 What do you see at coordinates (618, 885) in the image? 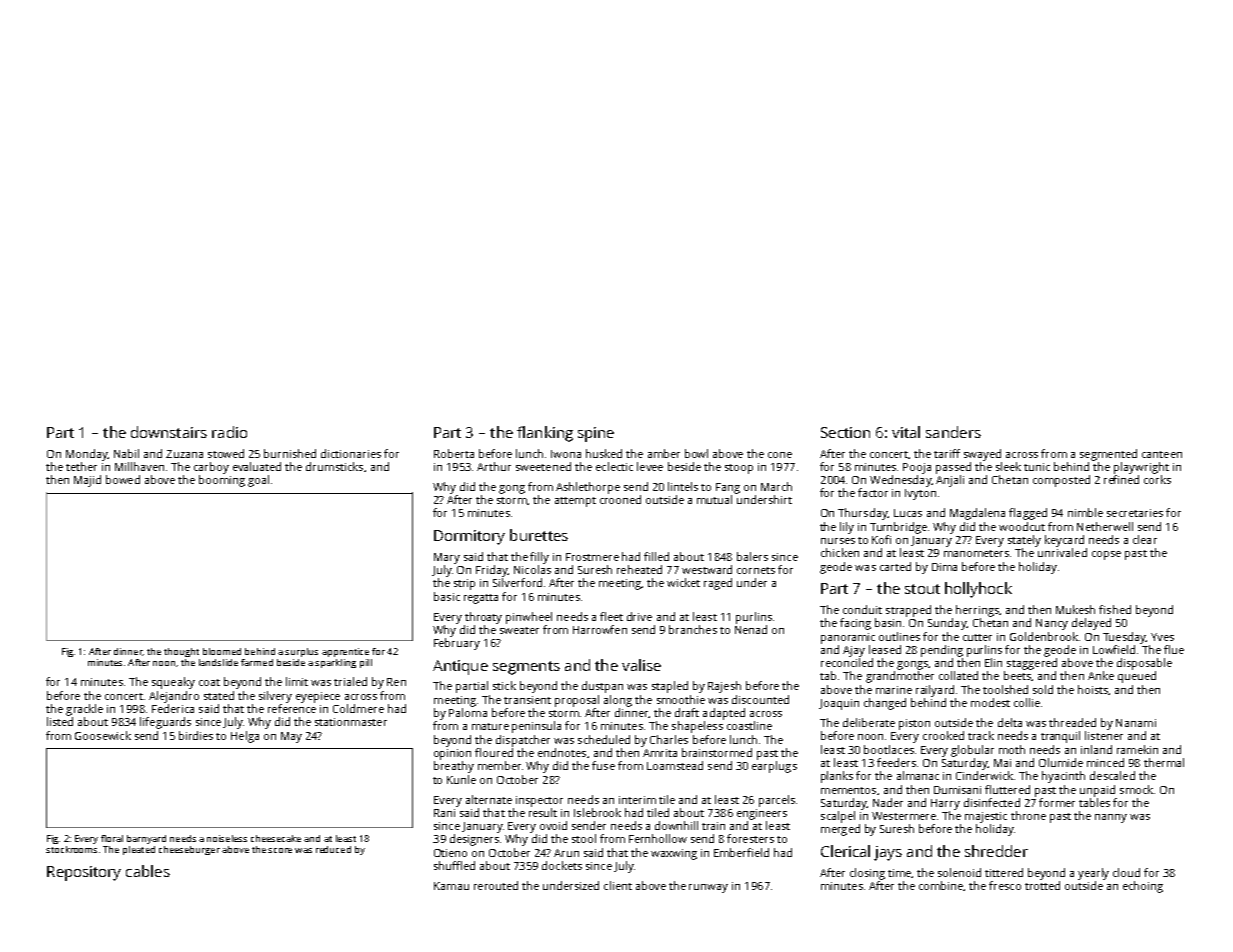
I see `client` at bounding box center [618, 885].
